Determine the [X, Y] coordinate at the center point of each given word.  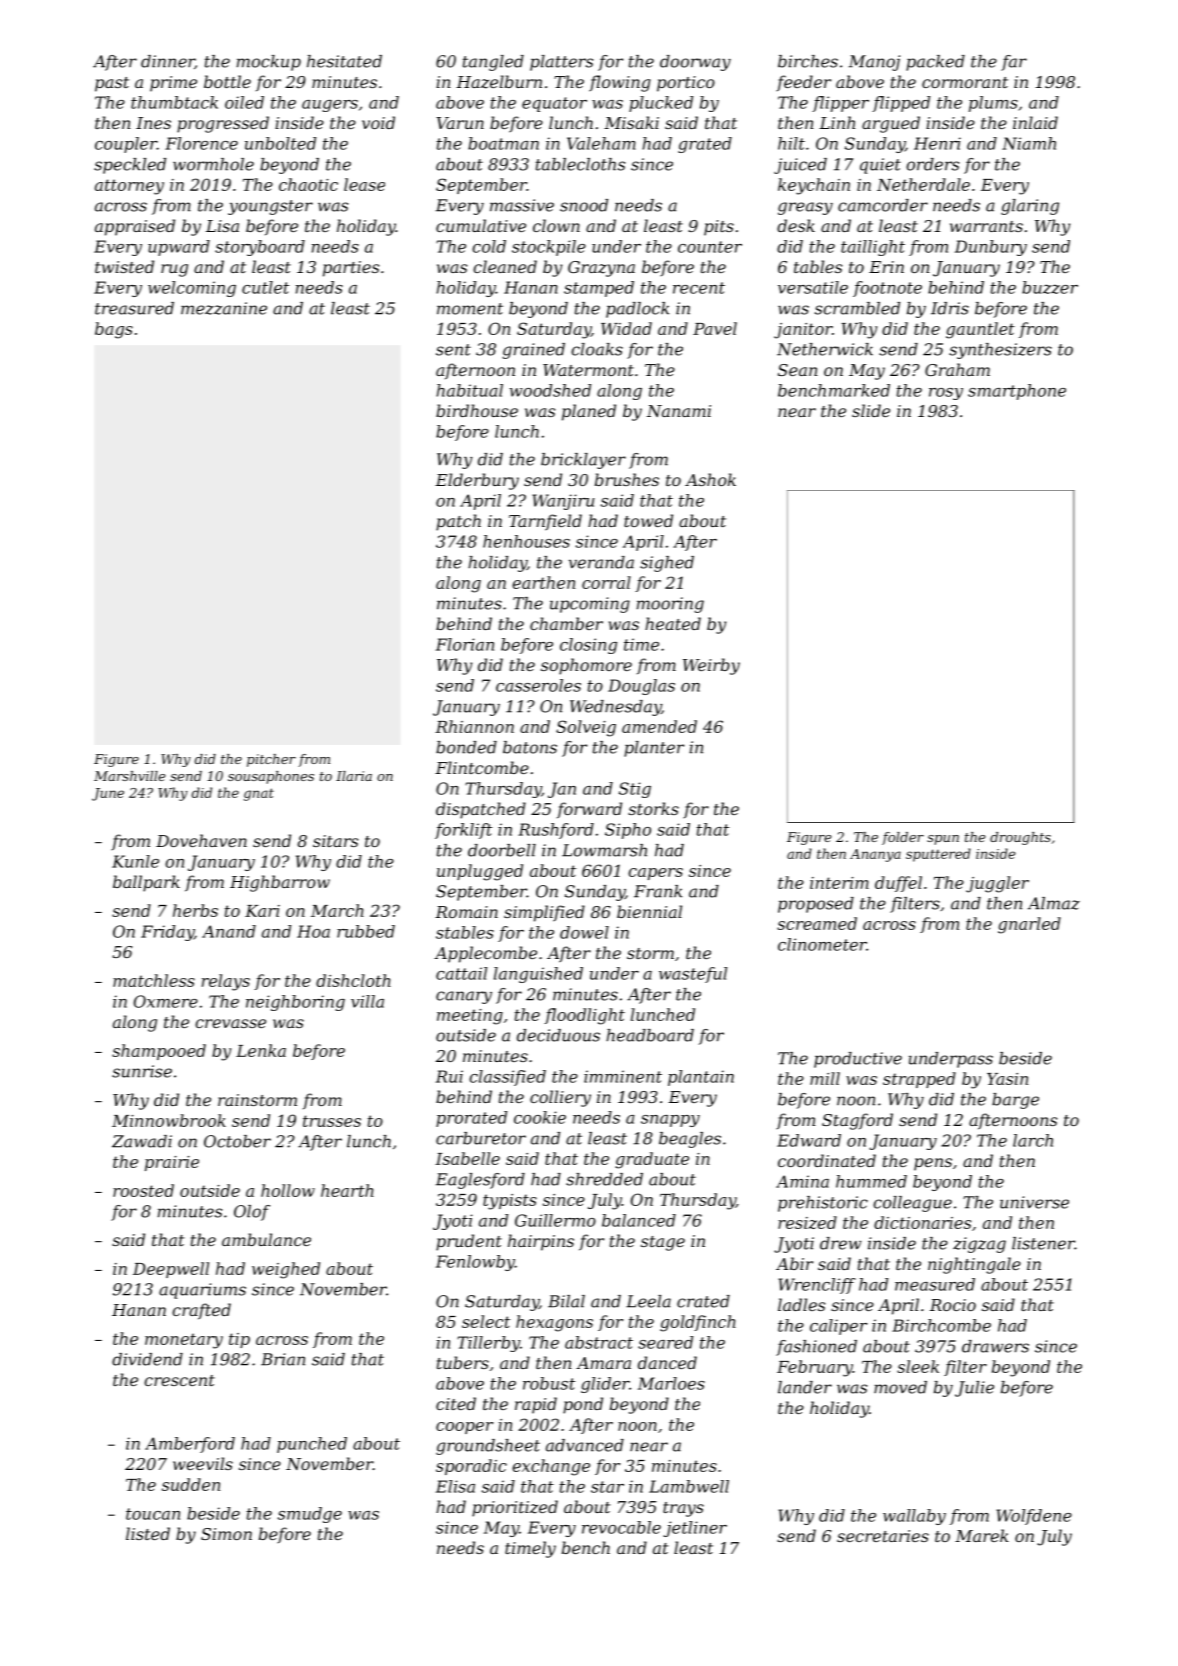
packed [935, 63]
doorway [695, 63]
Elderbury [477, 481]
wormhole [213, 164]
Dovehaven [201, 840]
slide [871, 410]
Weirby [711, 666]
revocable [621, 1527]
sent [453, 350]
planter [654, 749]
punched [312, 1445]
